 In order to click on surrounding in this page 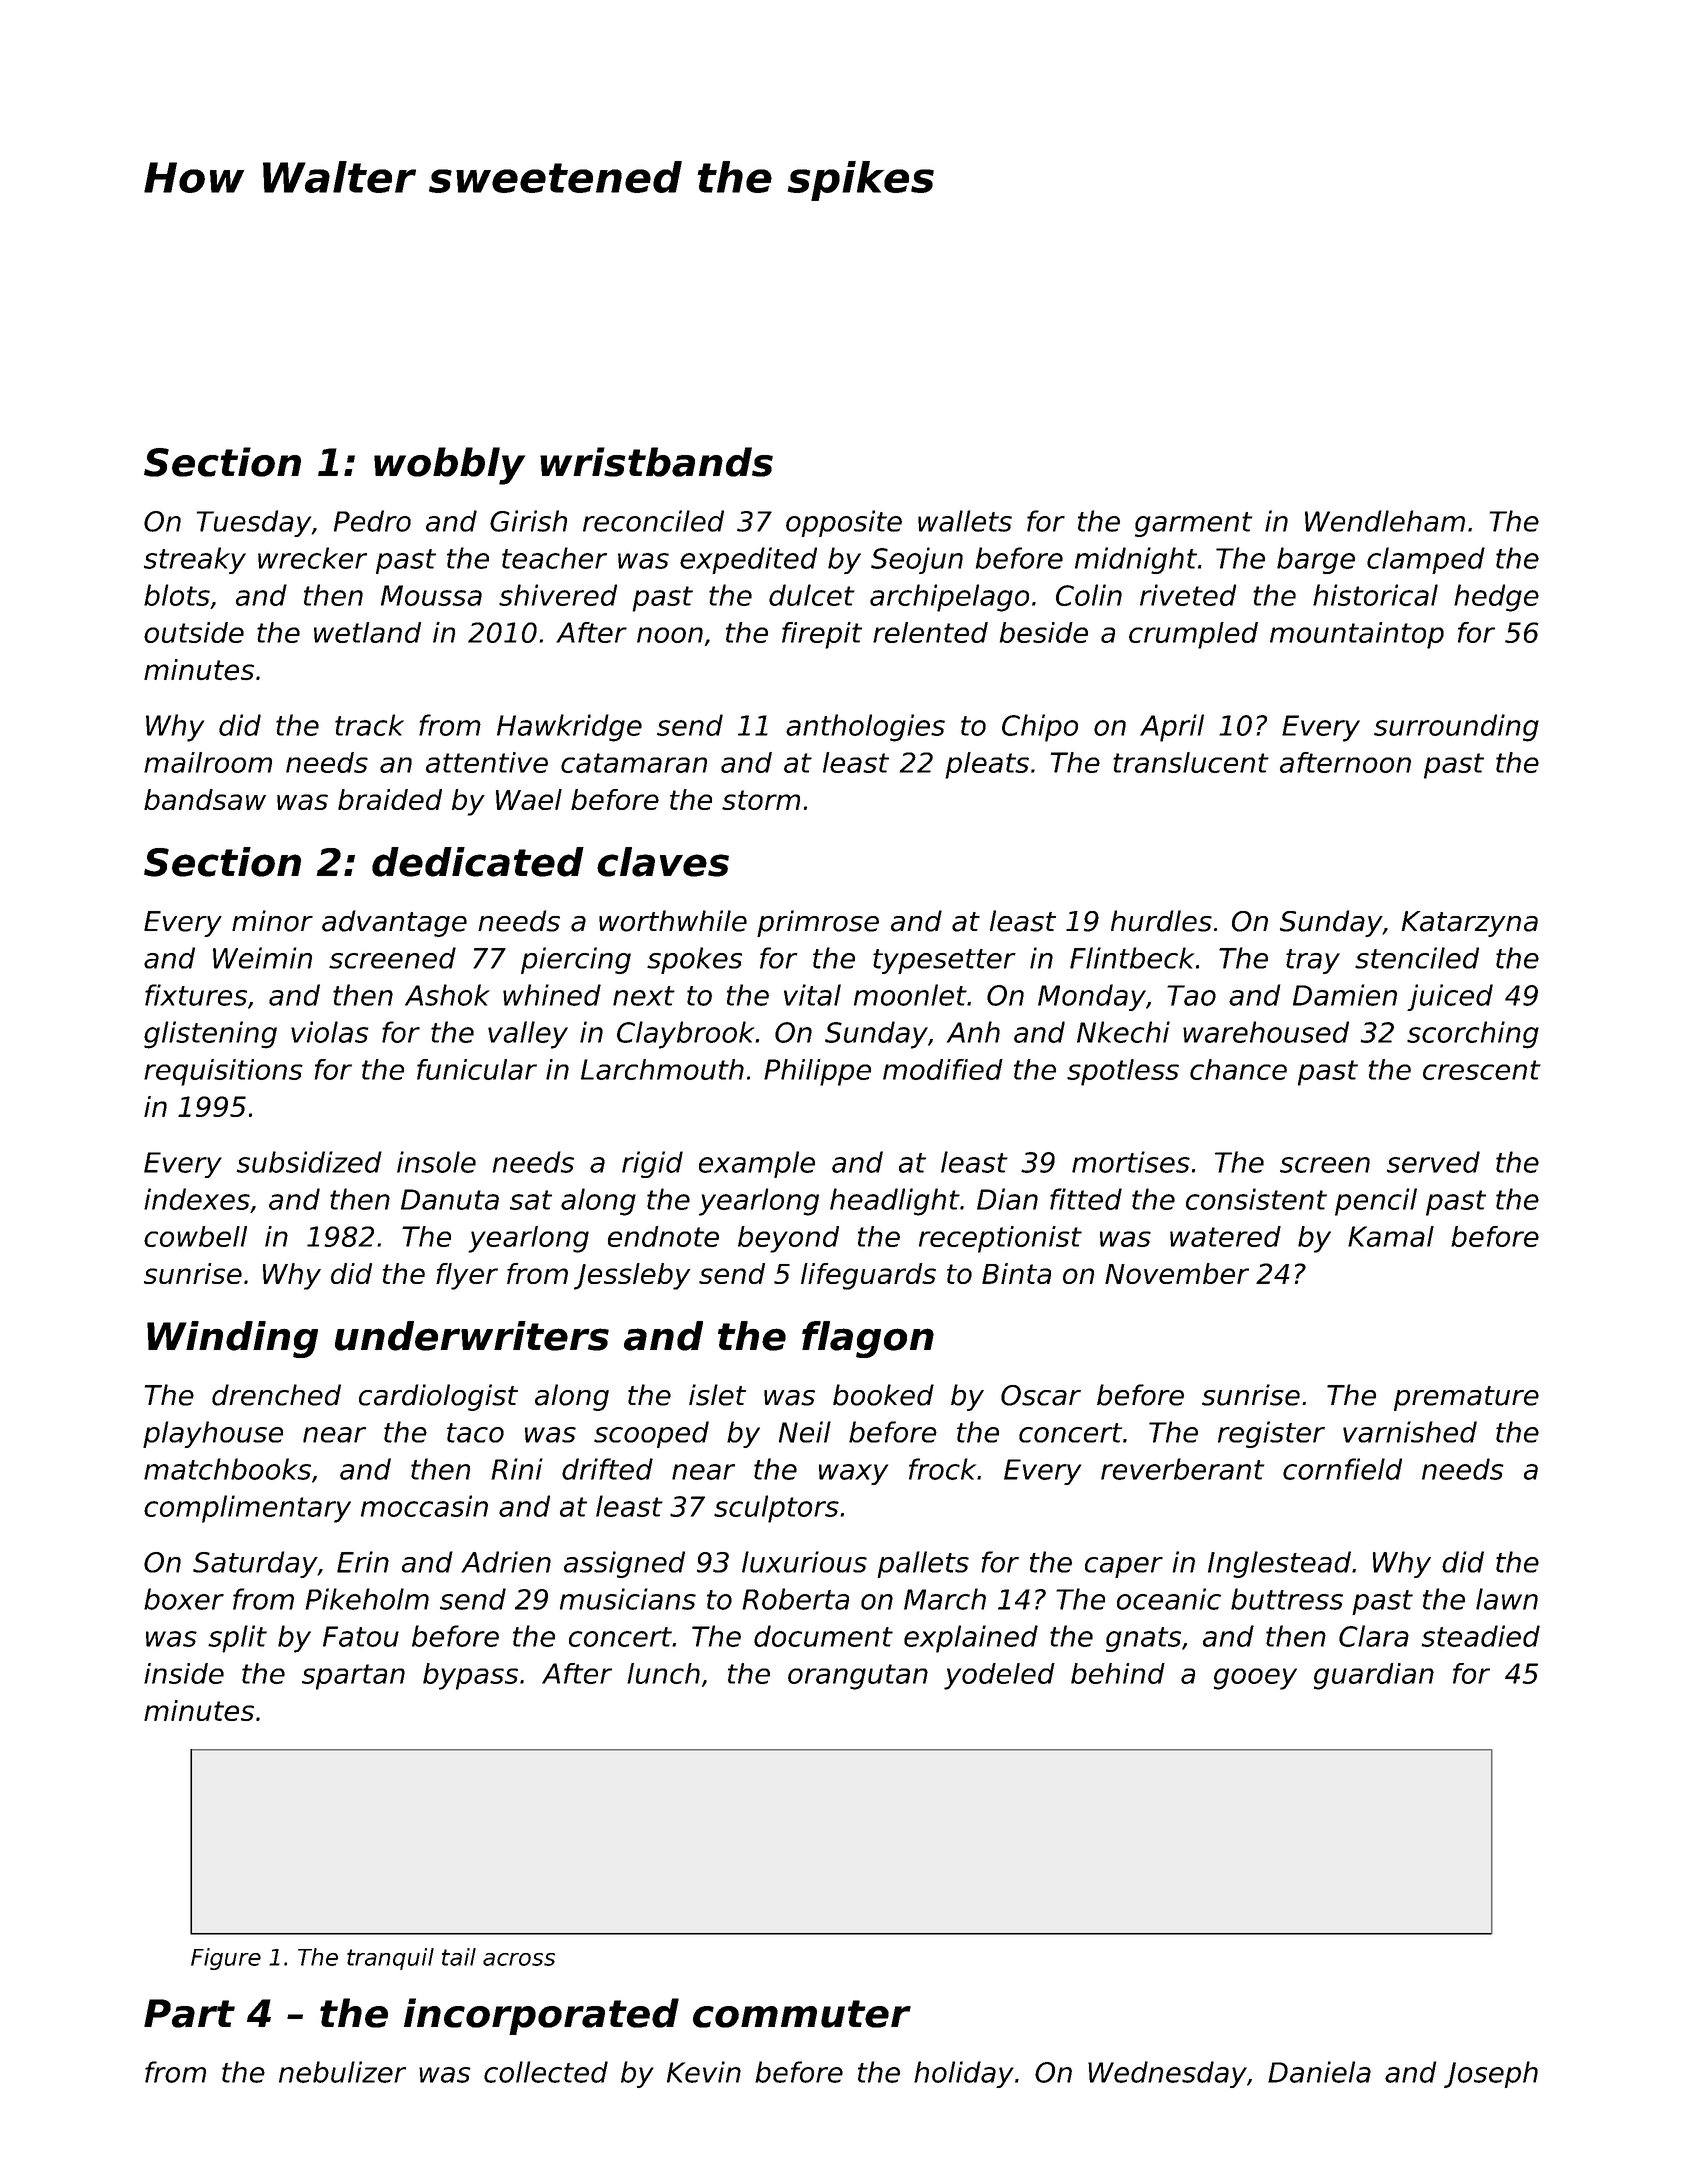, I will do `click(1456, 728)`.
